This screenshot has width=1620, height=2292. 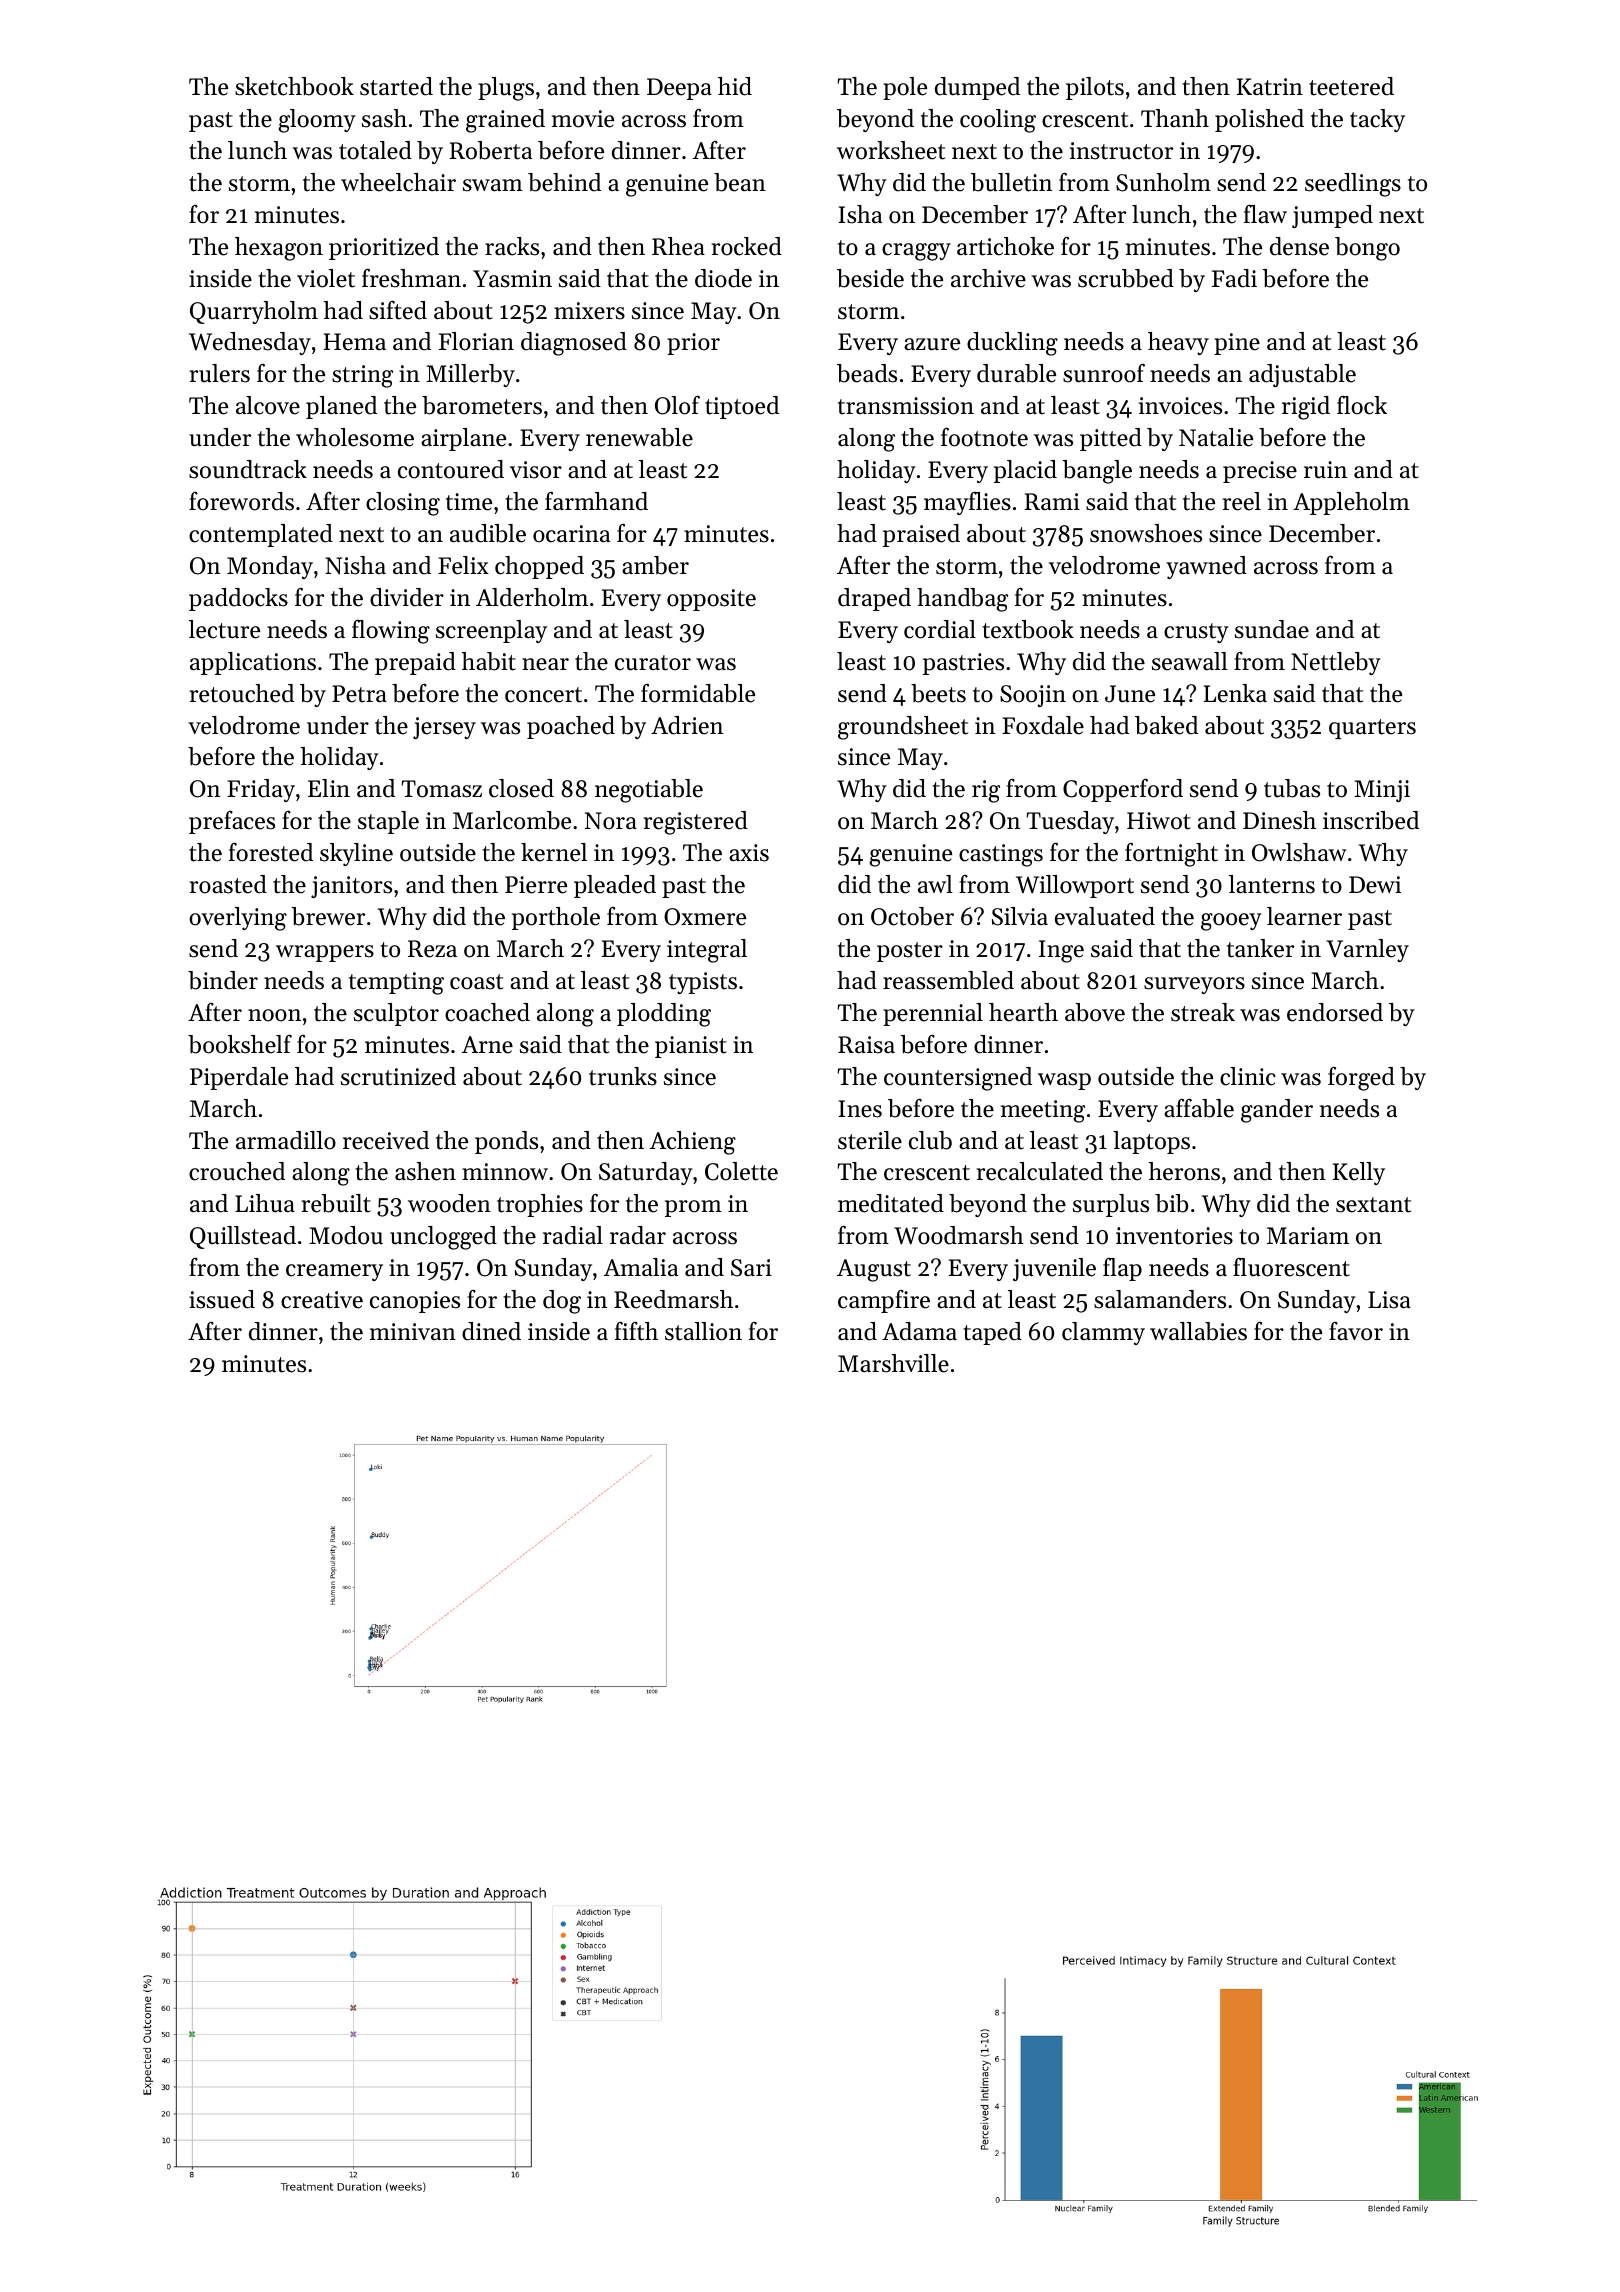 What do you see at coordinates (703, 983) in the screenshot?
I see `typists` at bounding box center [703, 983].
